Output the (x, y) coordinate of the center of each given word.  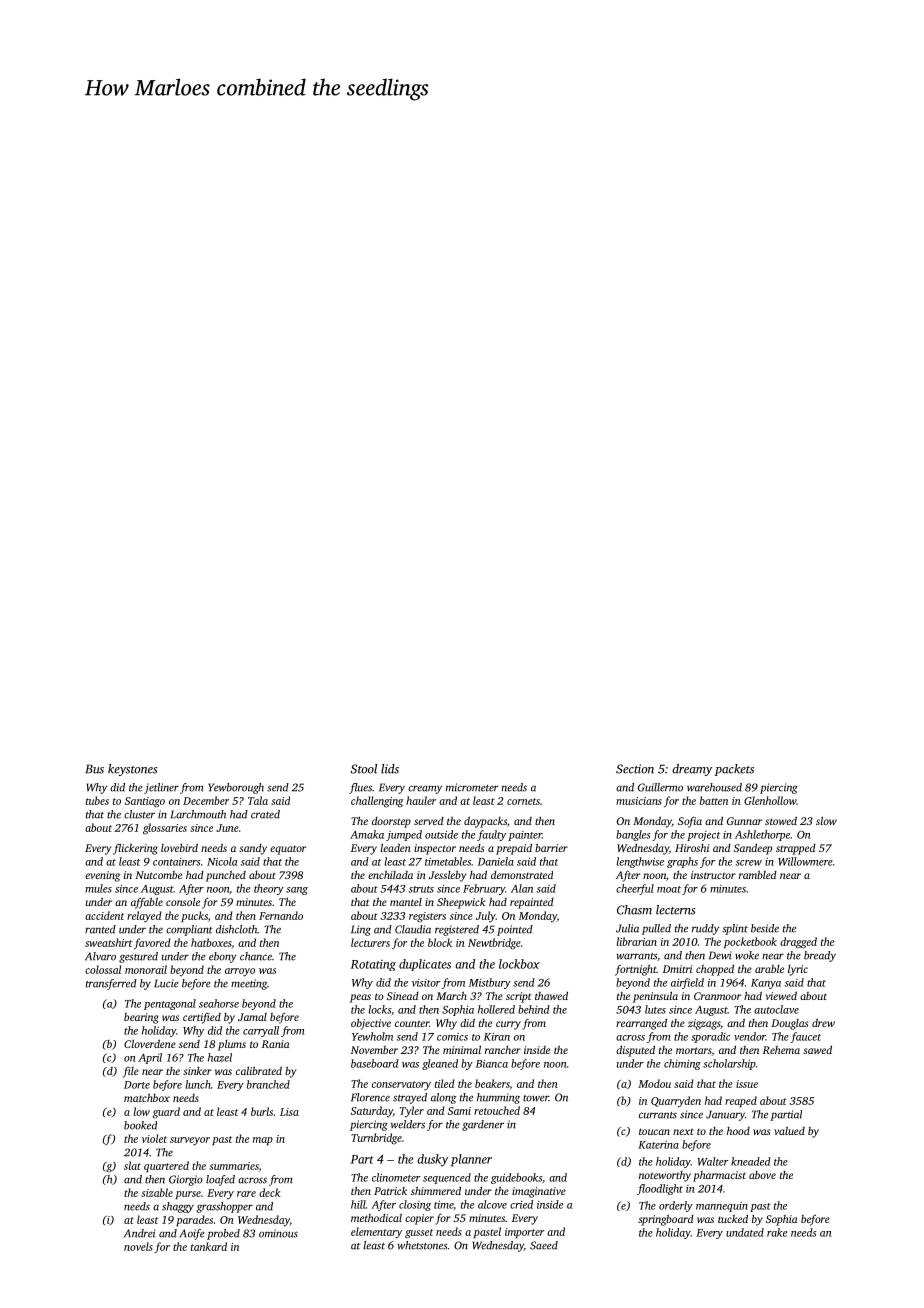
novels (138, 1246)
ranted (100, 929)
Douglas (789, 1024)
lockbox (519, 964)
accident (104, 915)
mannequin (722, 1207)
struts (421, 889)
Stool (364, 769)
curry (508, 1025)
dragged (798, 943)
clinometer (396, 1177)
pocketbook (750, 942)
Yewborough (236, 788)
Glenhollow (770, 800)
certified (202, 1018)
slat (132, 1165)
